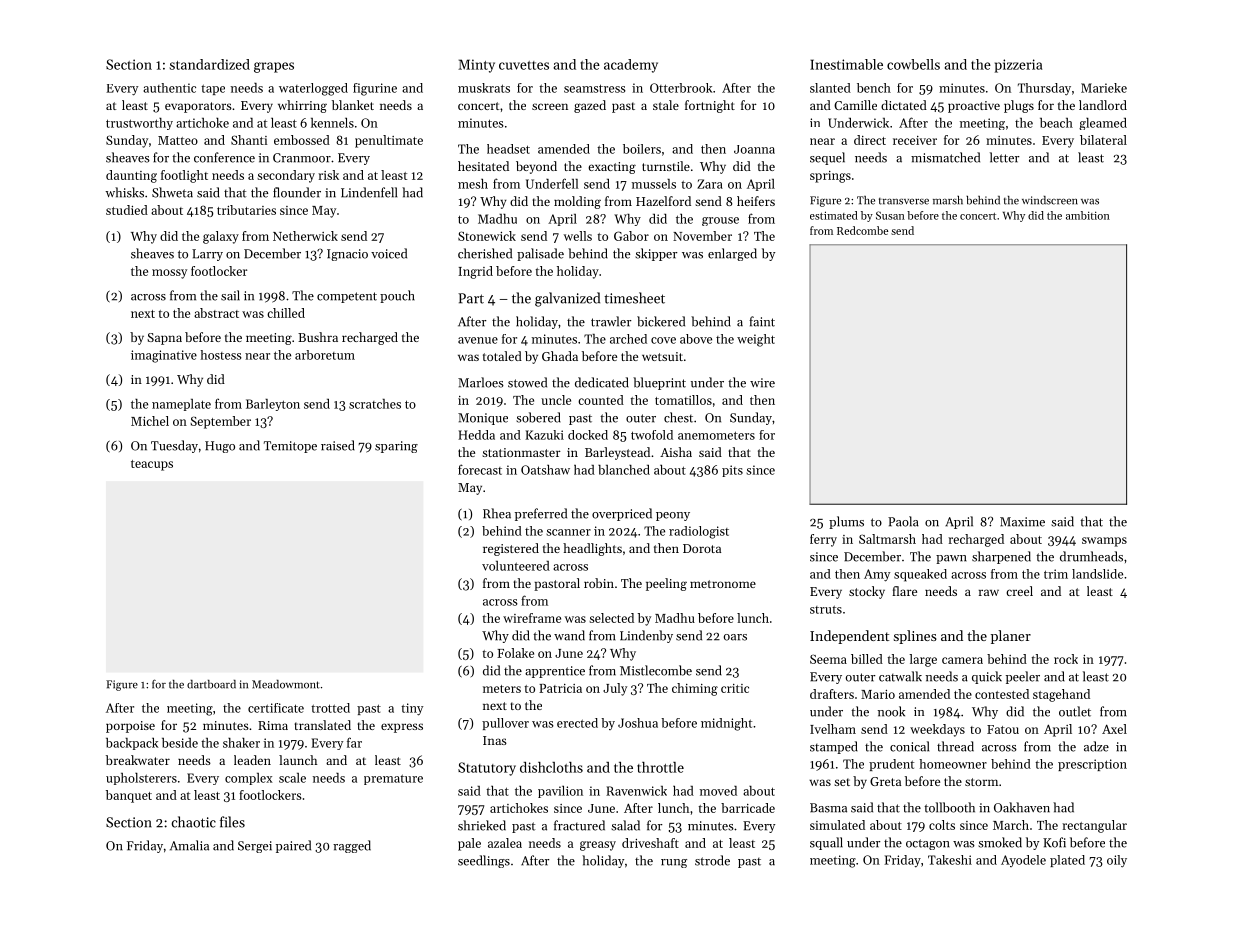 The width and height of the screenshot is (1233, 952). What do you see at coordinates (1067, 861) in the screenshot?
I see `plated` at bounding box center [1067, 861].
